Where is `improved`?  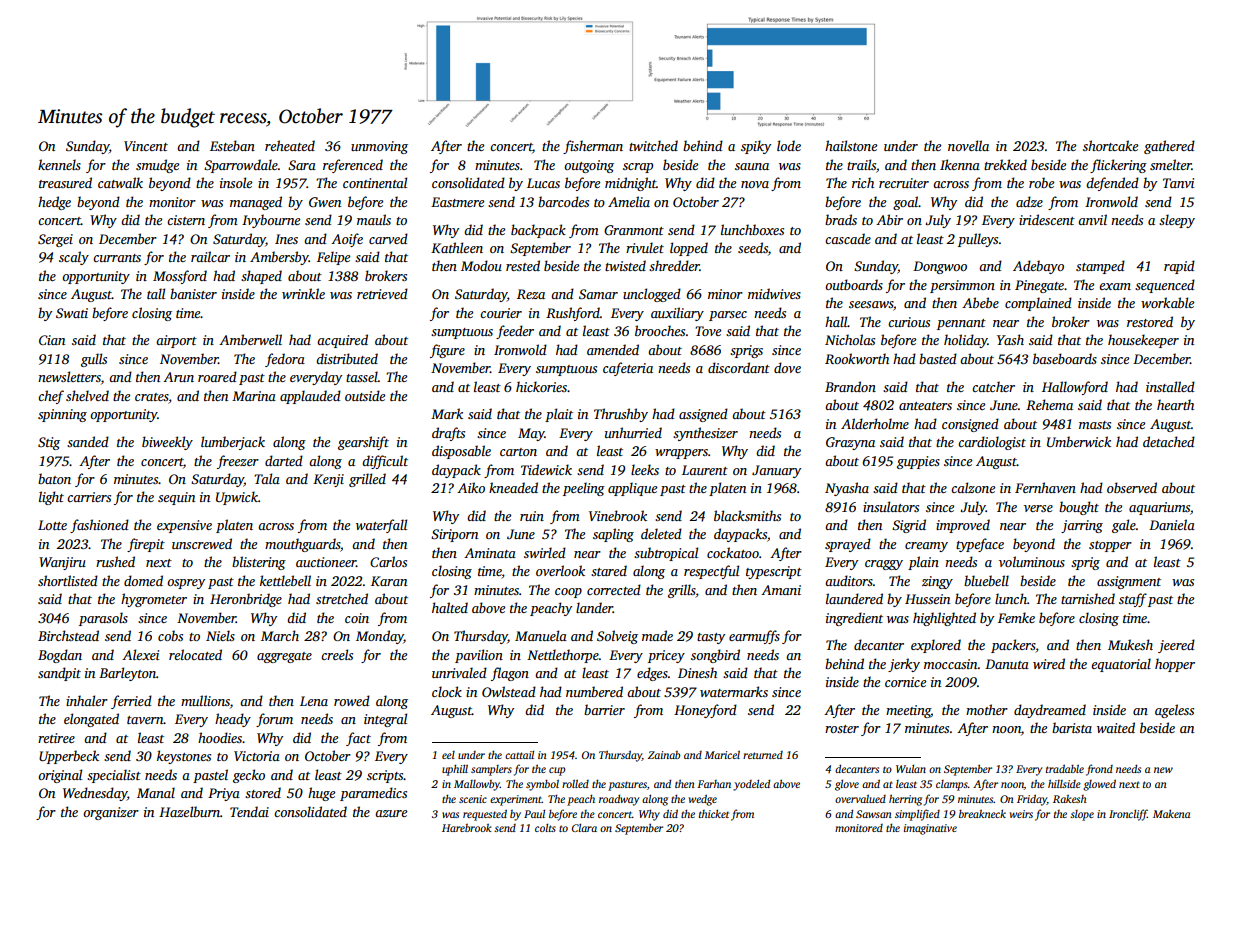
improved is located at coordinates (963, 526).
